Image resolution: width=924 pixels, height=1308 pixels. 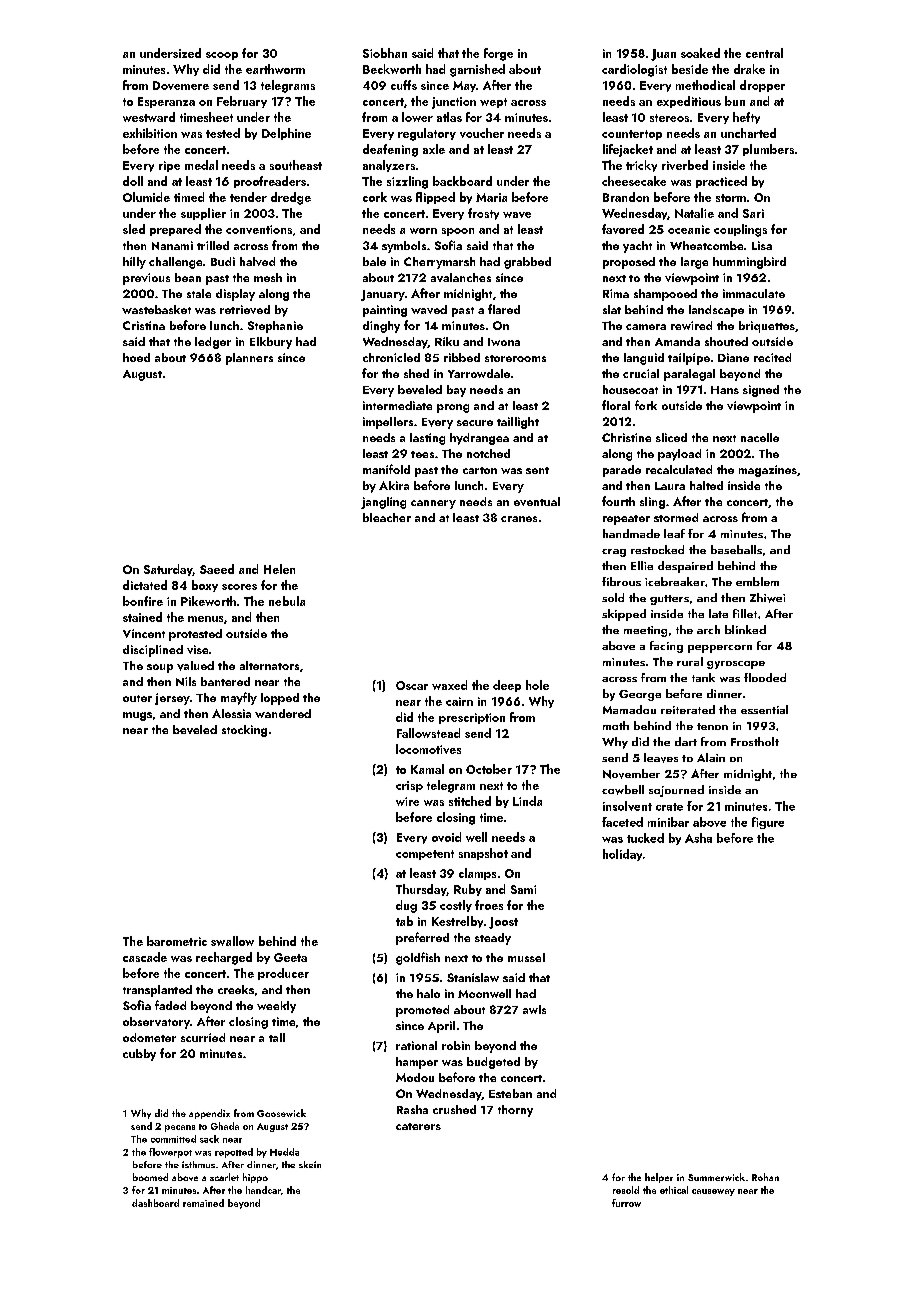 I want to click on cranes, so click(x=519, y=519).
